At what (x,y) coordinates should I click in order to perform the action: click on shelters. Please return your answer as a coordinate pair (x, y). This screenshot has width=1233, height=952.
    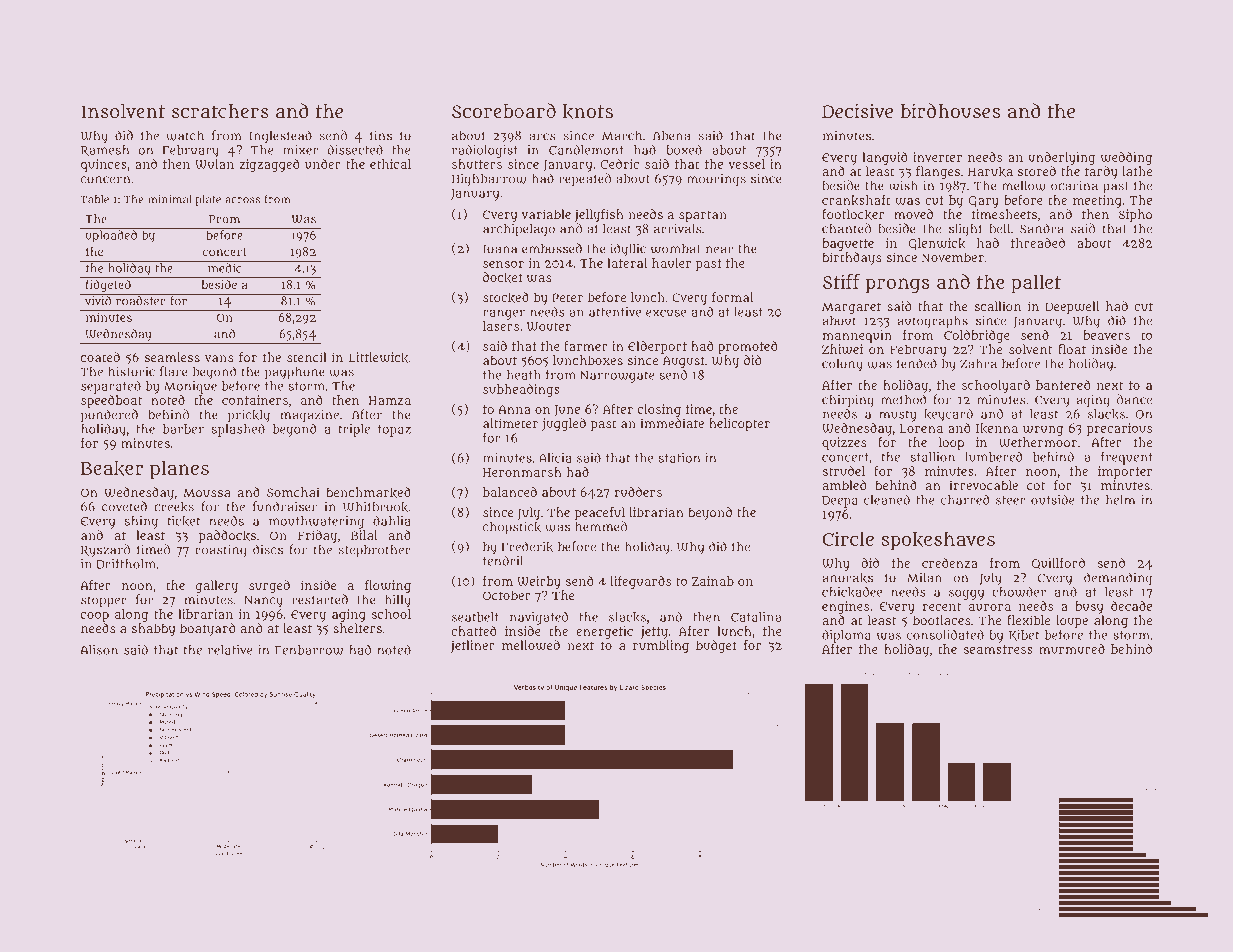
    Looking at the image, I should click on (357, 628).
